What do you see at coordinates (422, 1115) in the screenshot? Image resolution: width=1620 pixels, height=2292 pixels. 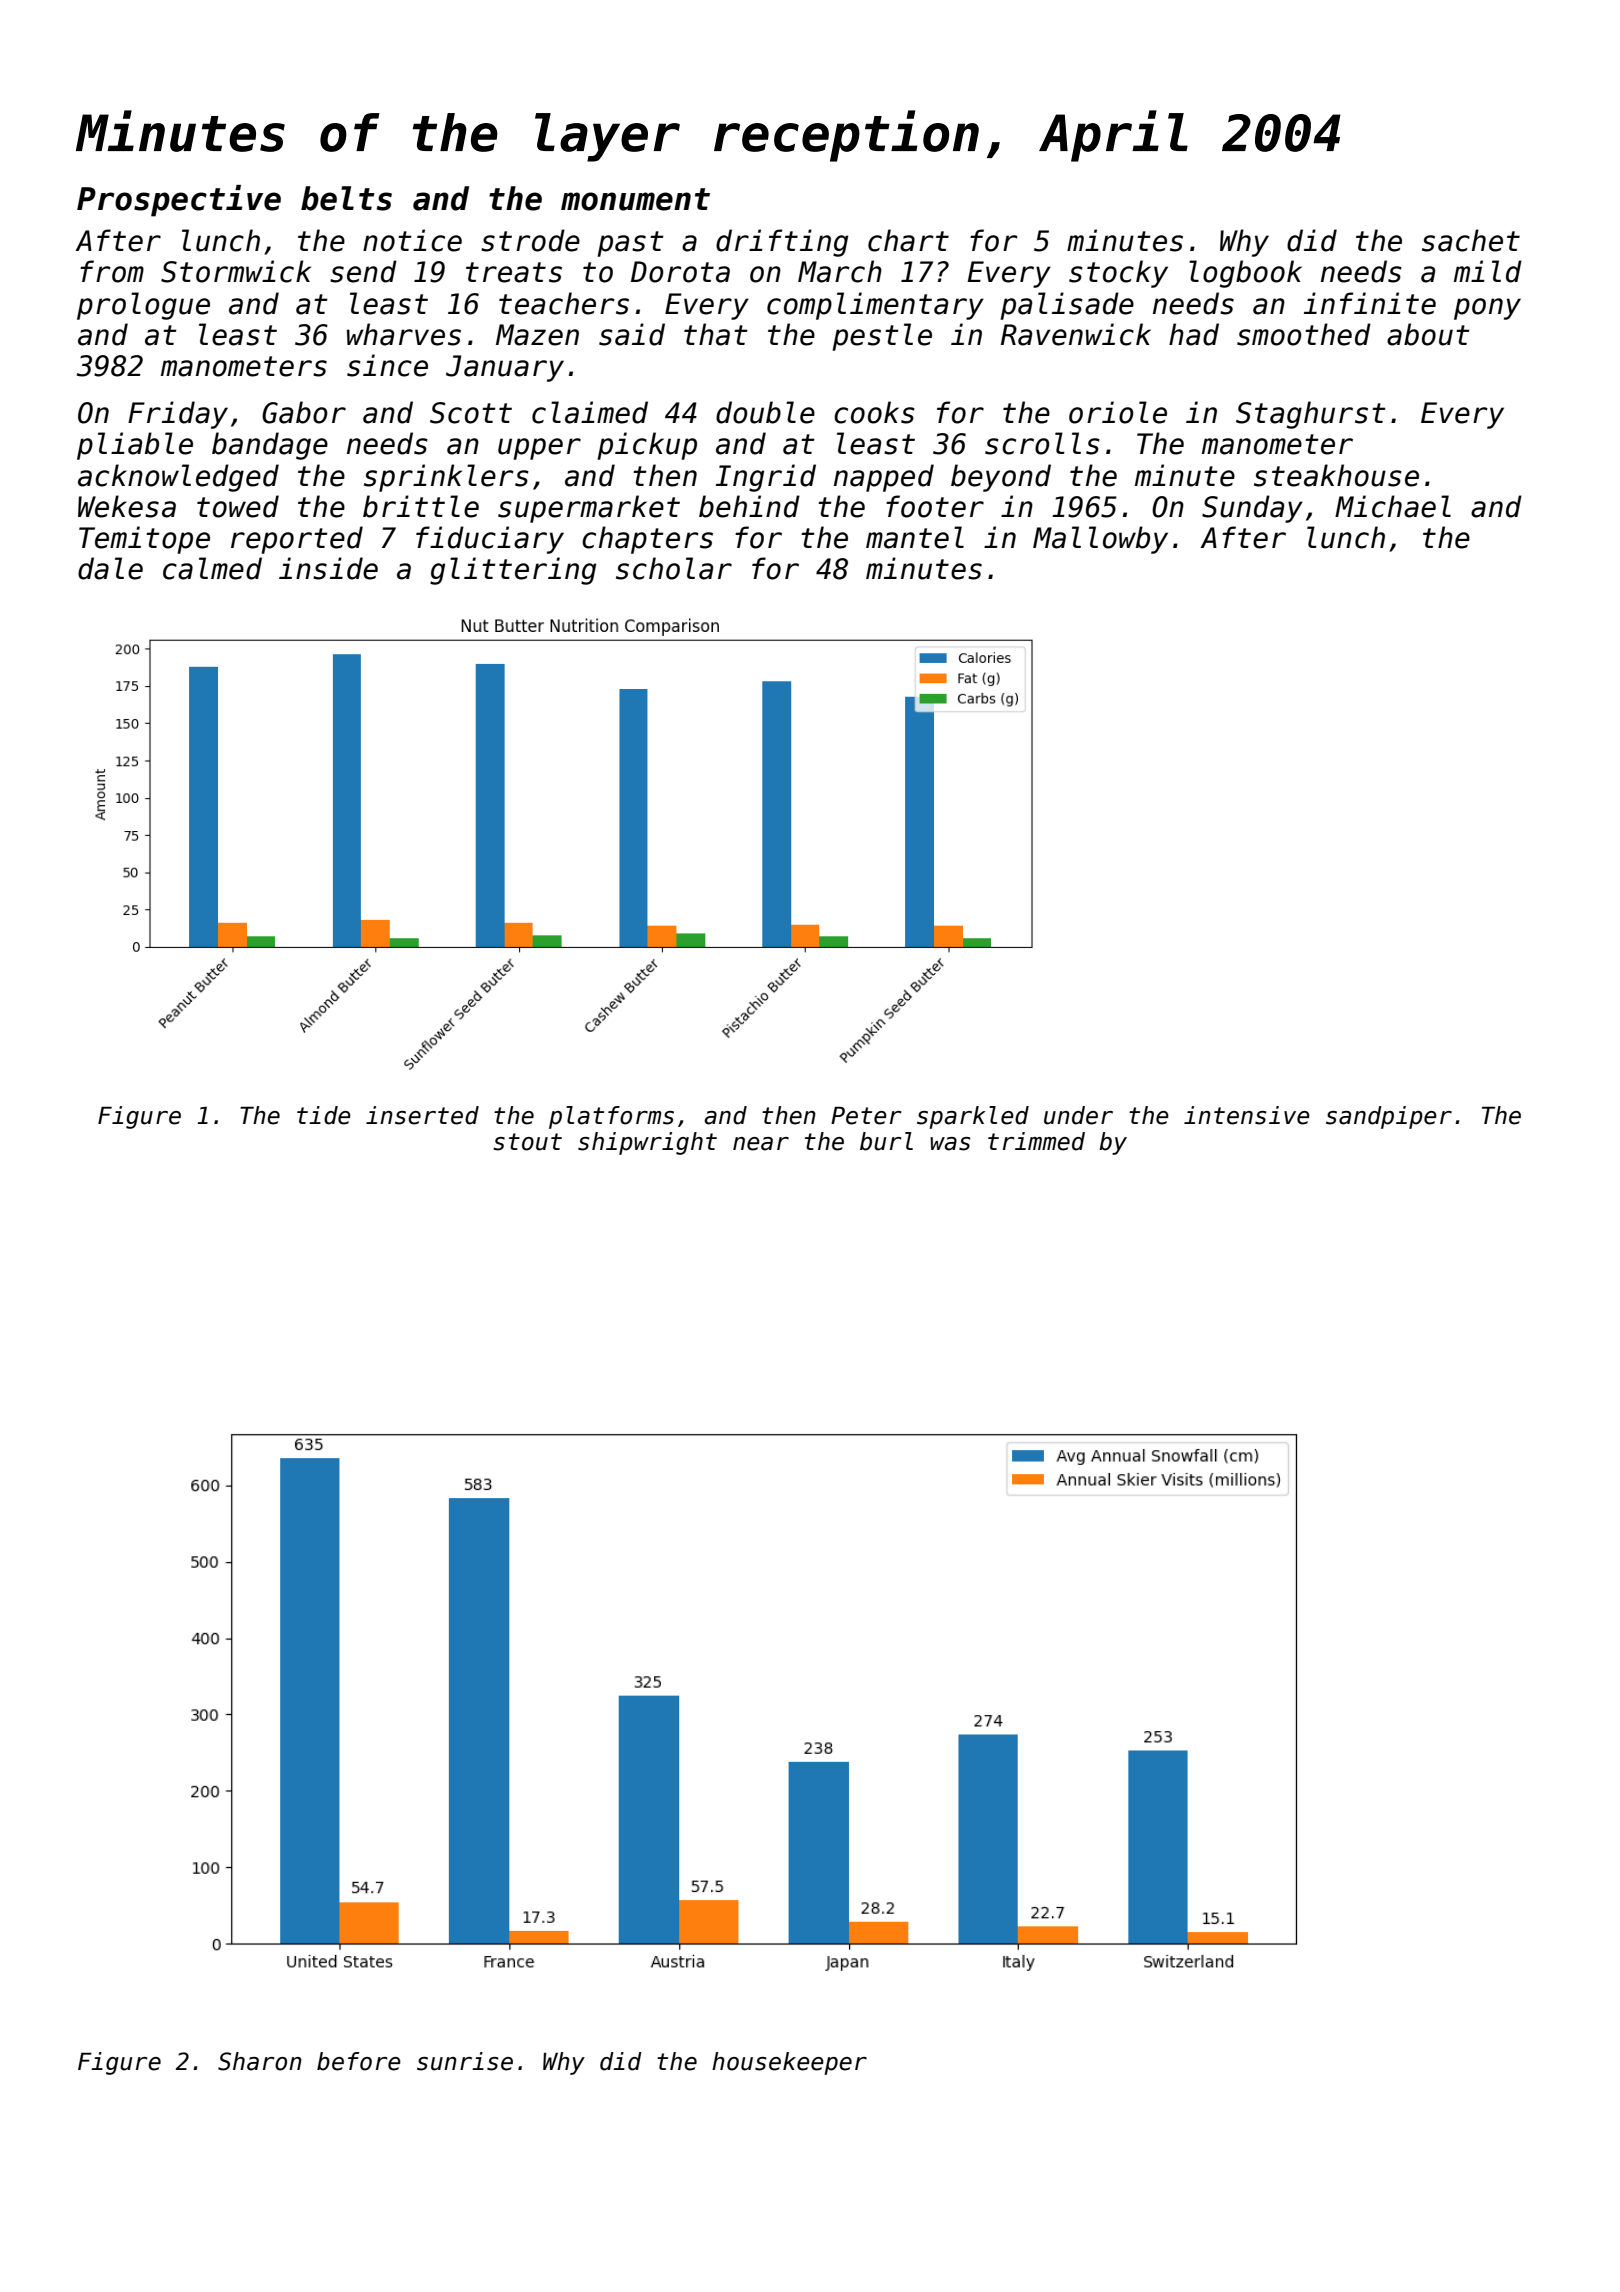 I see `inserted` at bounding box center [422, 1115].
